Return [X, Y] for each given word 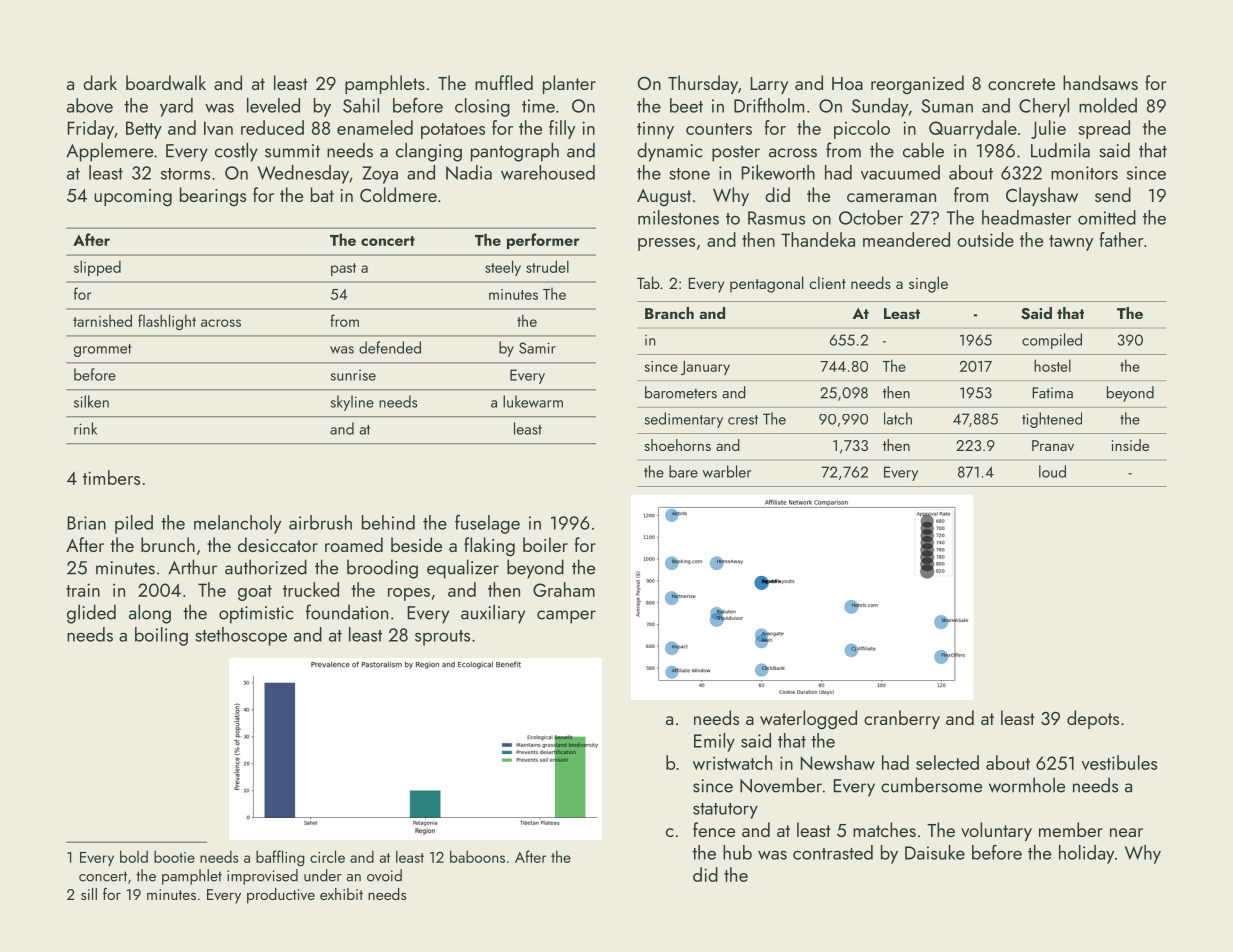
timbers [111, 477]
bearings [213, 197]
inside [1130, 445]
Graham [564, 589]
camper [566, 617]
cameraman [891, 197]
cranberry [902, 719]
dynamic [670, 152]
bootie [174, 856]
